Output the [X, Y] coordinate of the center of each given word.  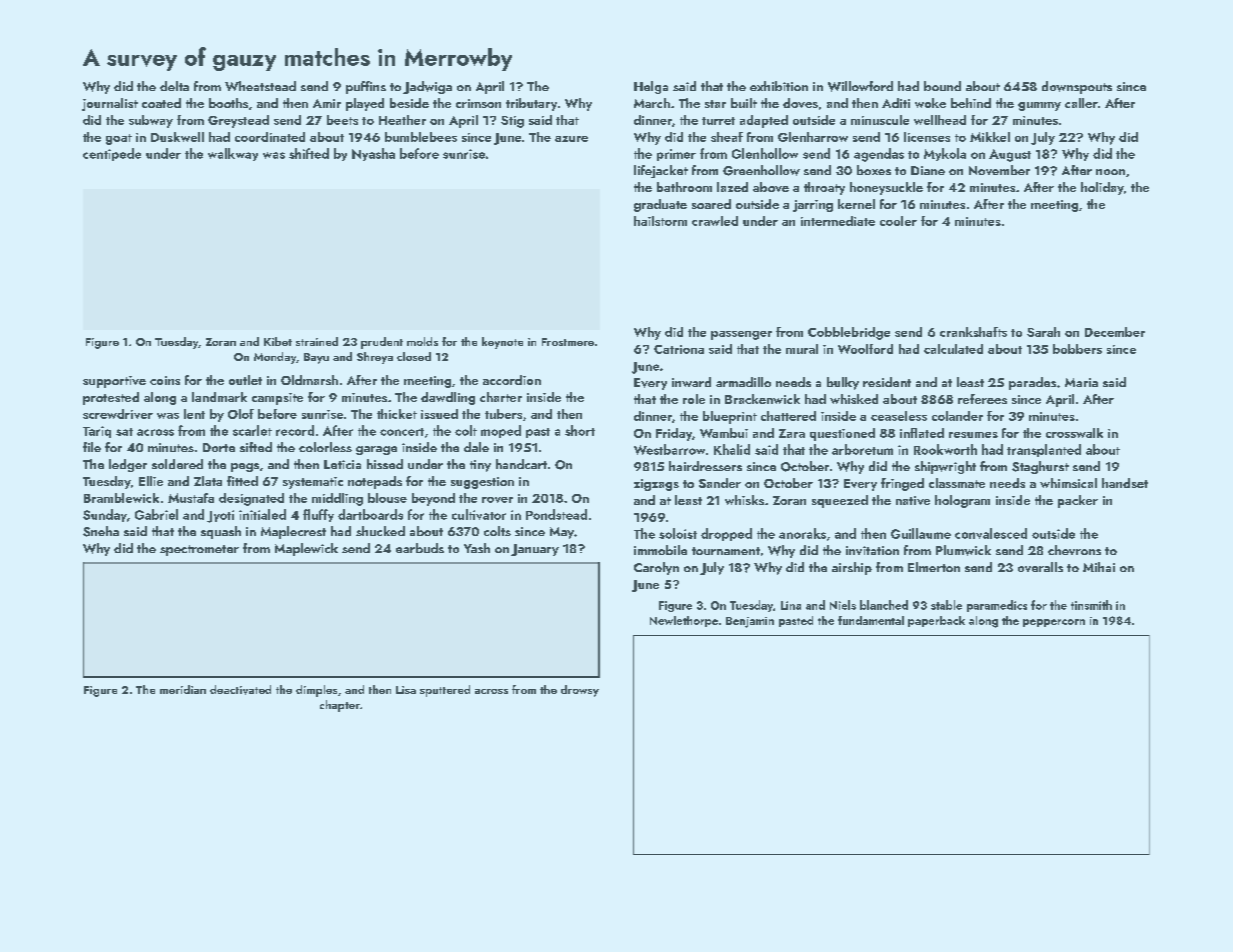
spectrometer [199, 550]
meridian [183, 689]
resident [887, 382]
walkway [233, 154]
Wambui [724, 433]
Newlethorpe [684, 621]
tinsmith [1091, 605]
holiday [1102, 188]
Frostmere [568, 342]
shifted [309, 153]
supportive [114, 382]
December [1115, 332]
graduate [660, 205]
